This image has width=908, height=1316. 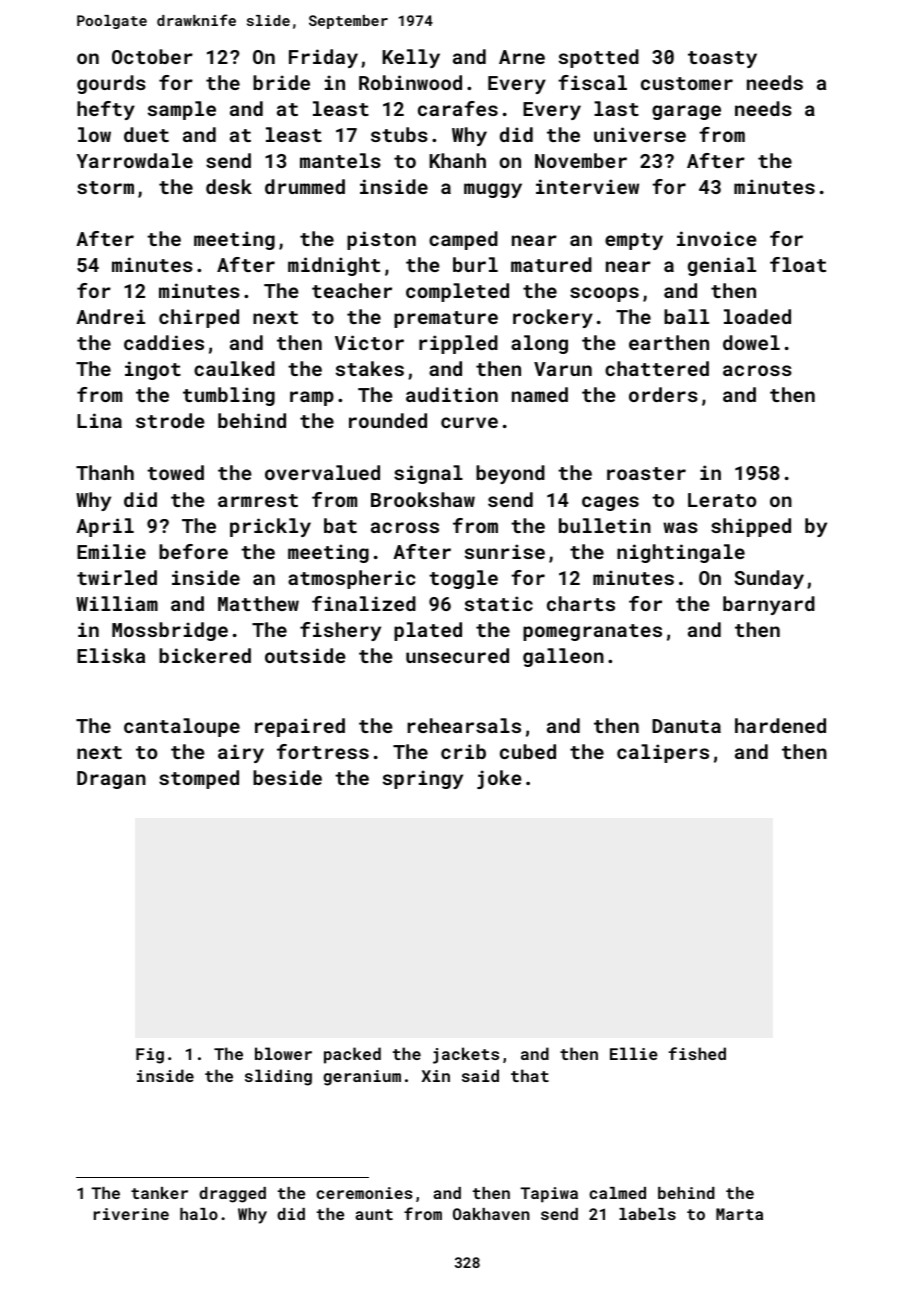 What do you see at coordinates (697, 1053) in the image?
I see `fished` at bounding box center [697, 1053].
